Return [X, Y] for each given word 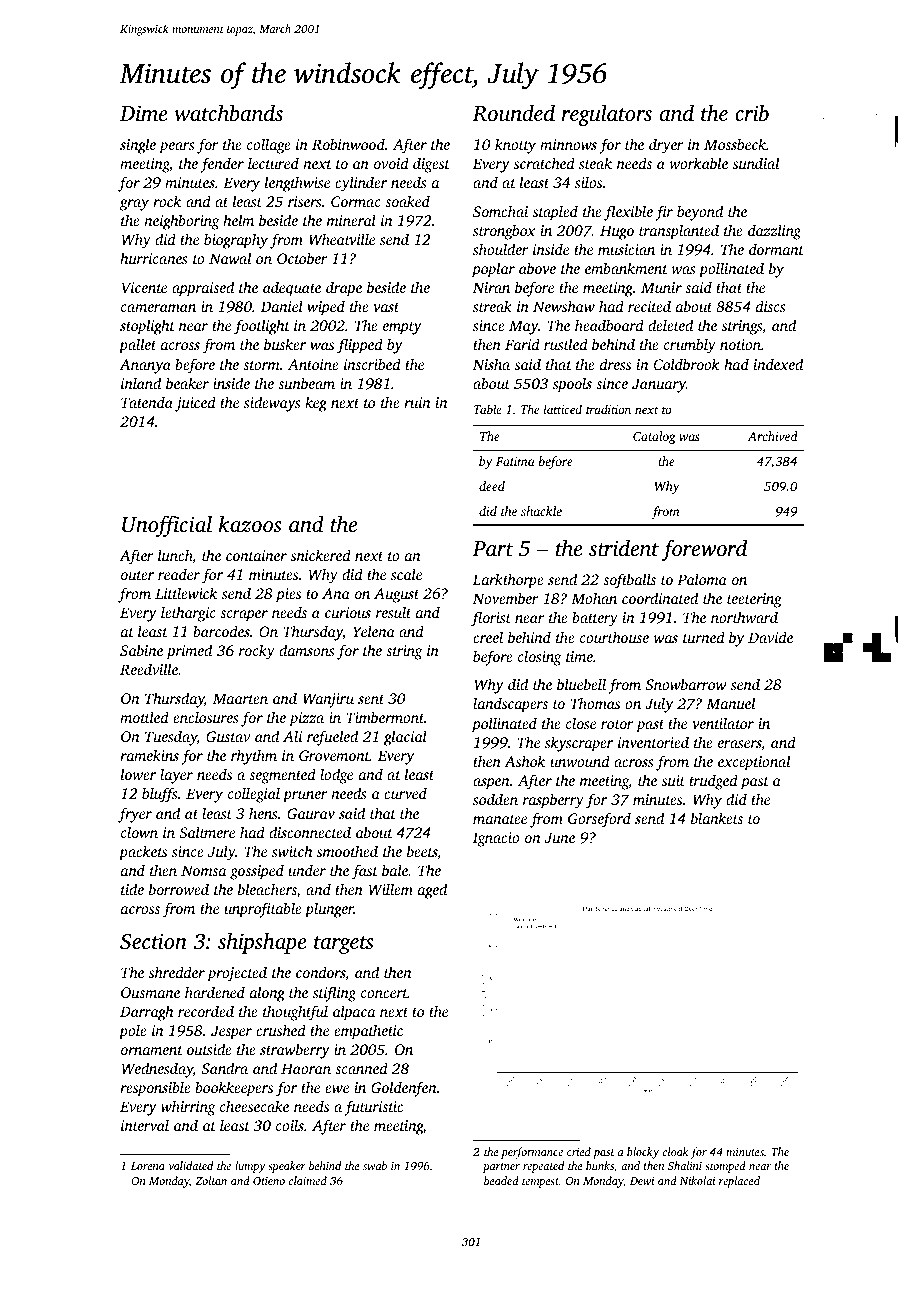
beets [422, 851]
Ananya [145, 366]
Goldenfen [404, 1089]
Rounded [513, 113]
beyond [700, 213]
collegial [254, 795]
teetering [754, 600]
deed [492, 486]
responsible [155, 1089]
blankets [717, 818]
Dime [144, 113]
